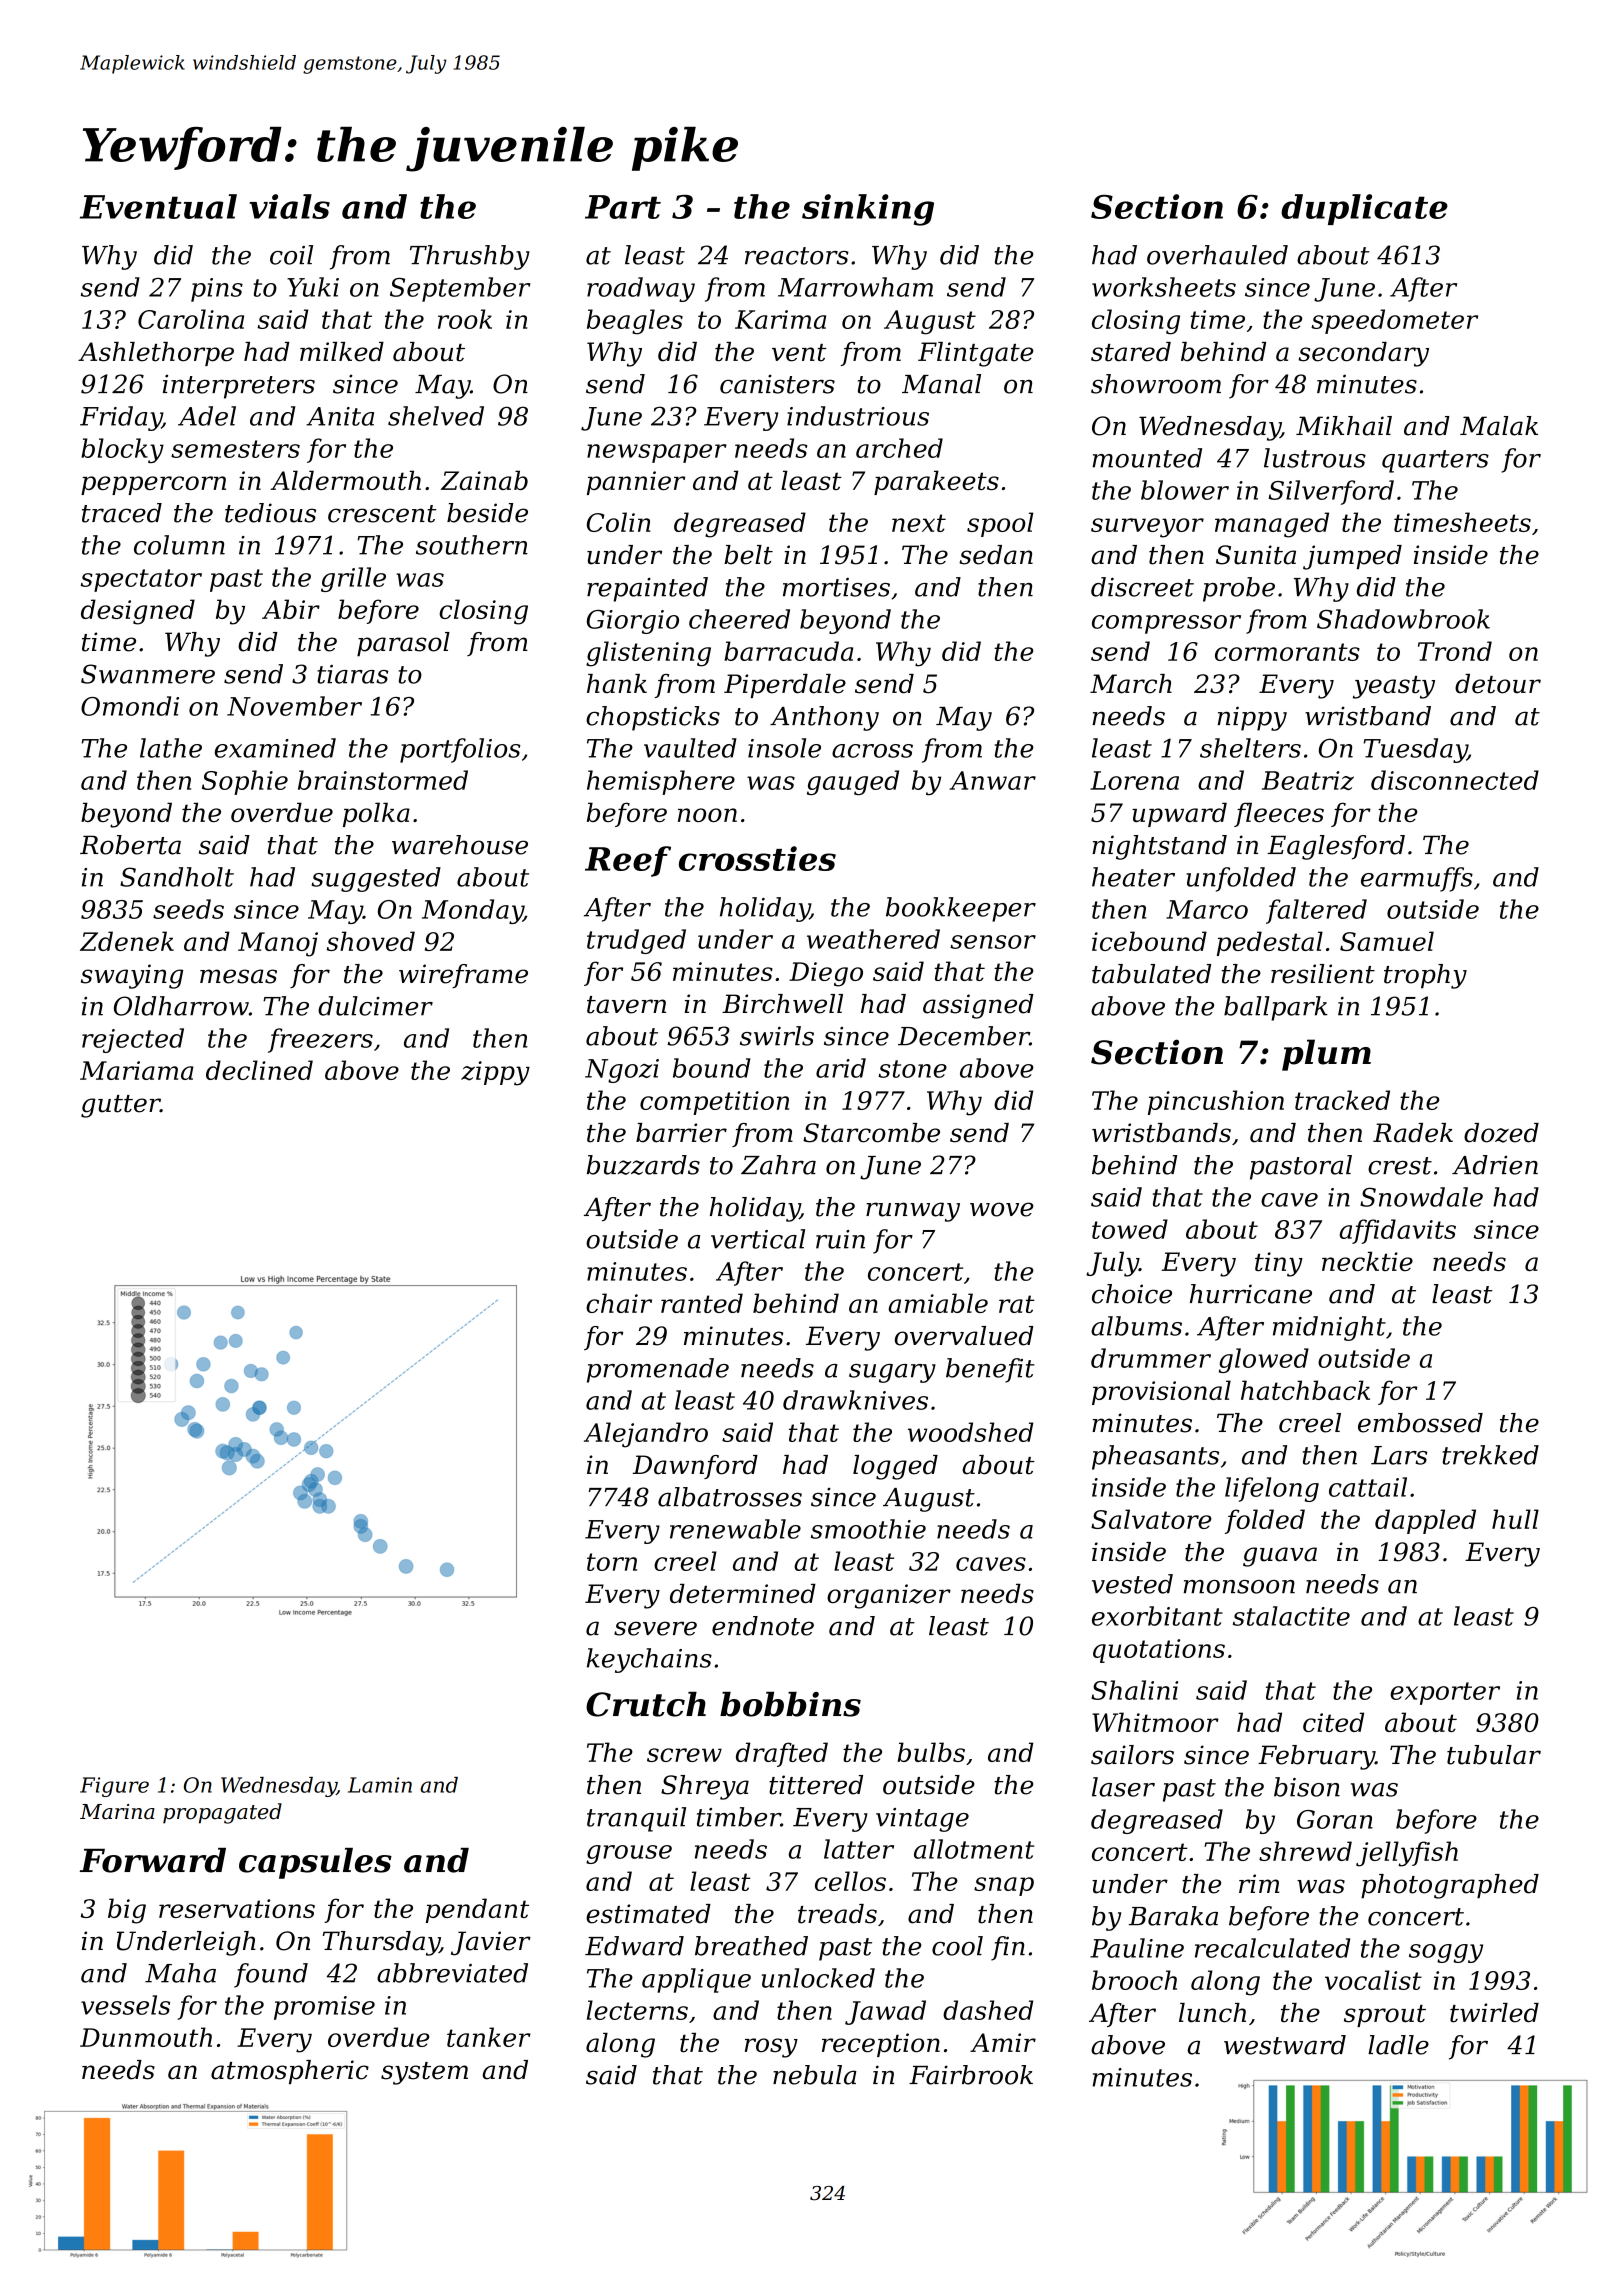 The width and height of the screenshot is (1620, 2292). What do you see at coordinates (636, 941) in the screenshot?
I see `trudged` at bounding box center [636, 941].
